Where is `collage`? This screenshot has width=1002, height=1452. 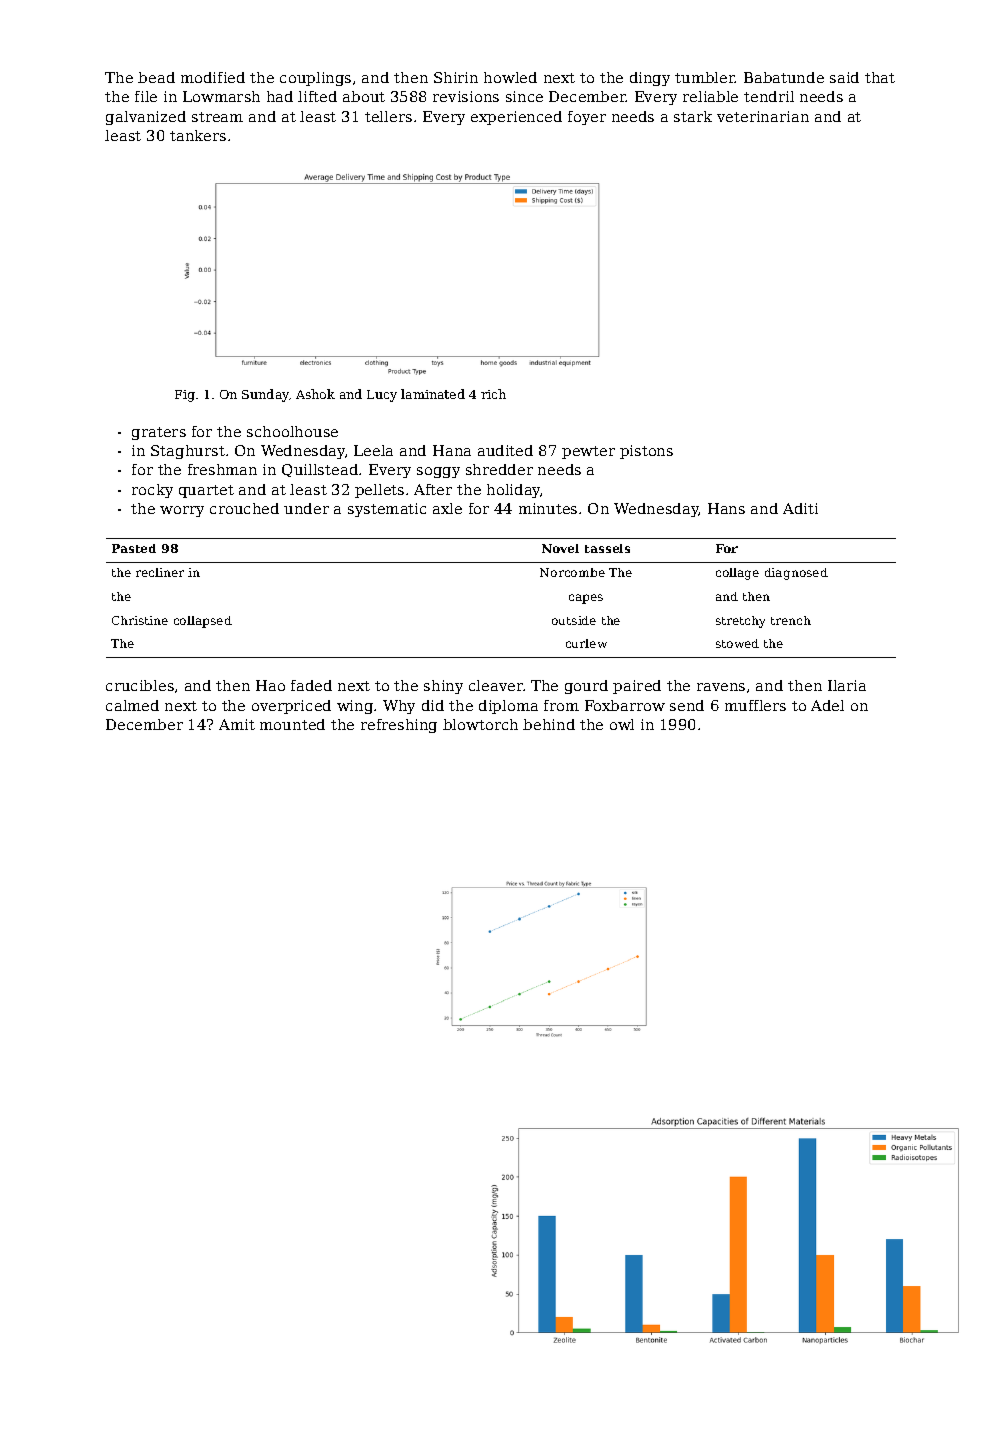 collage is located at coordinates (737, 574).
